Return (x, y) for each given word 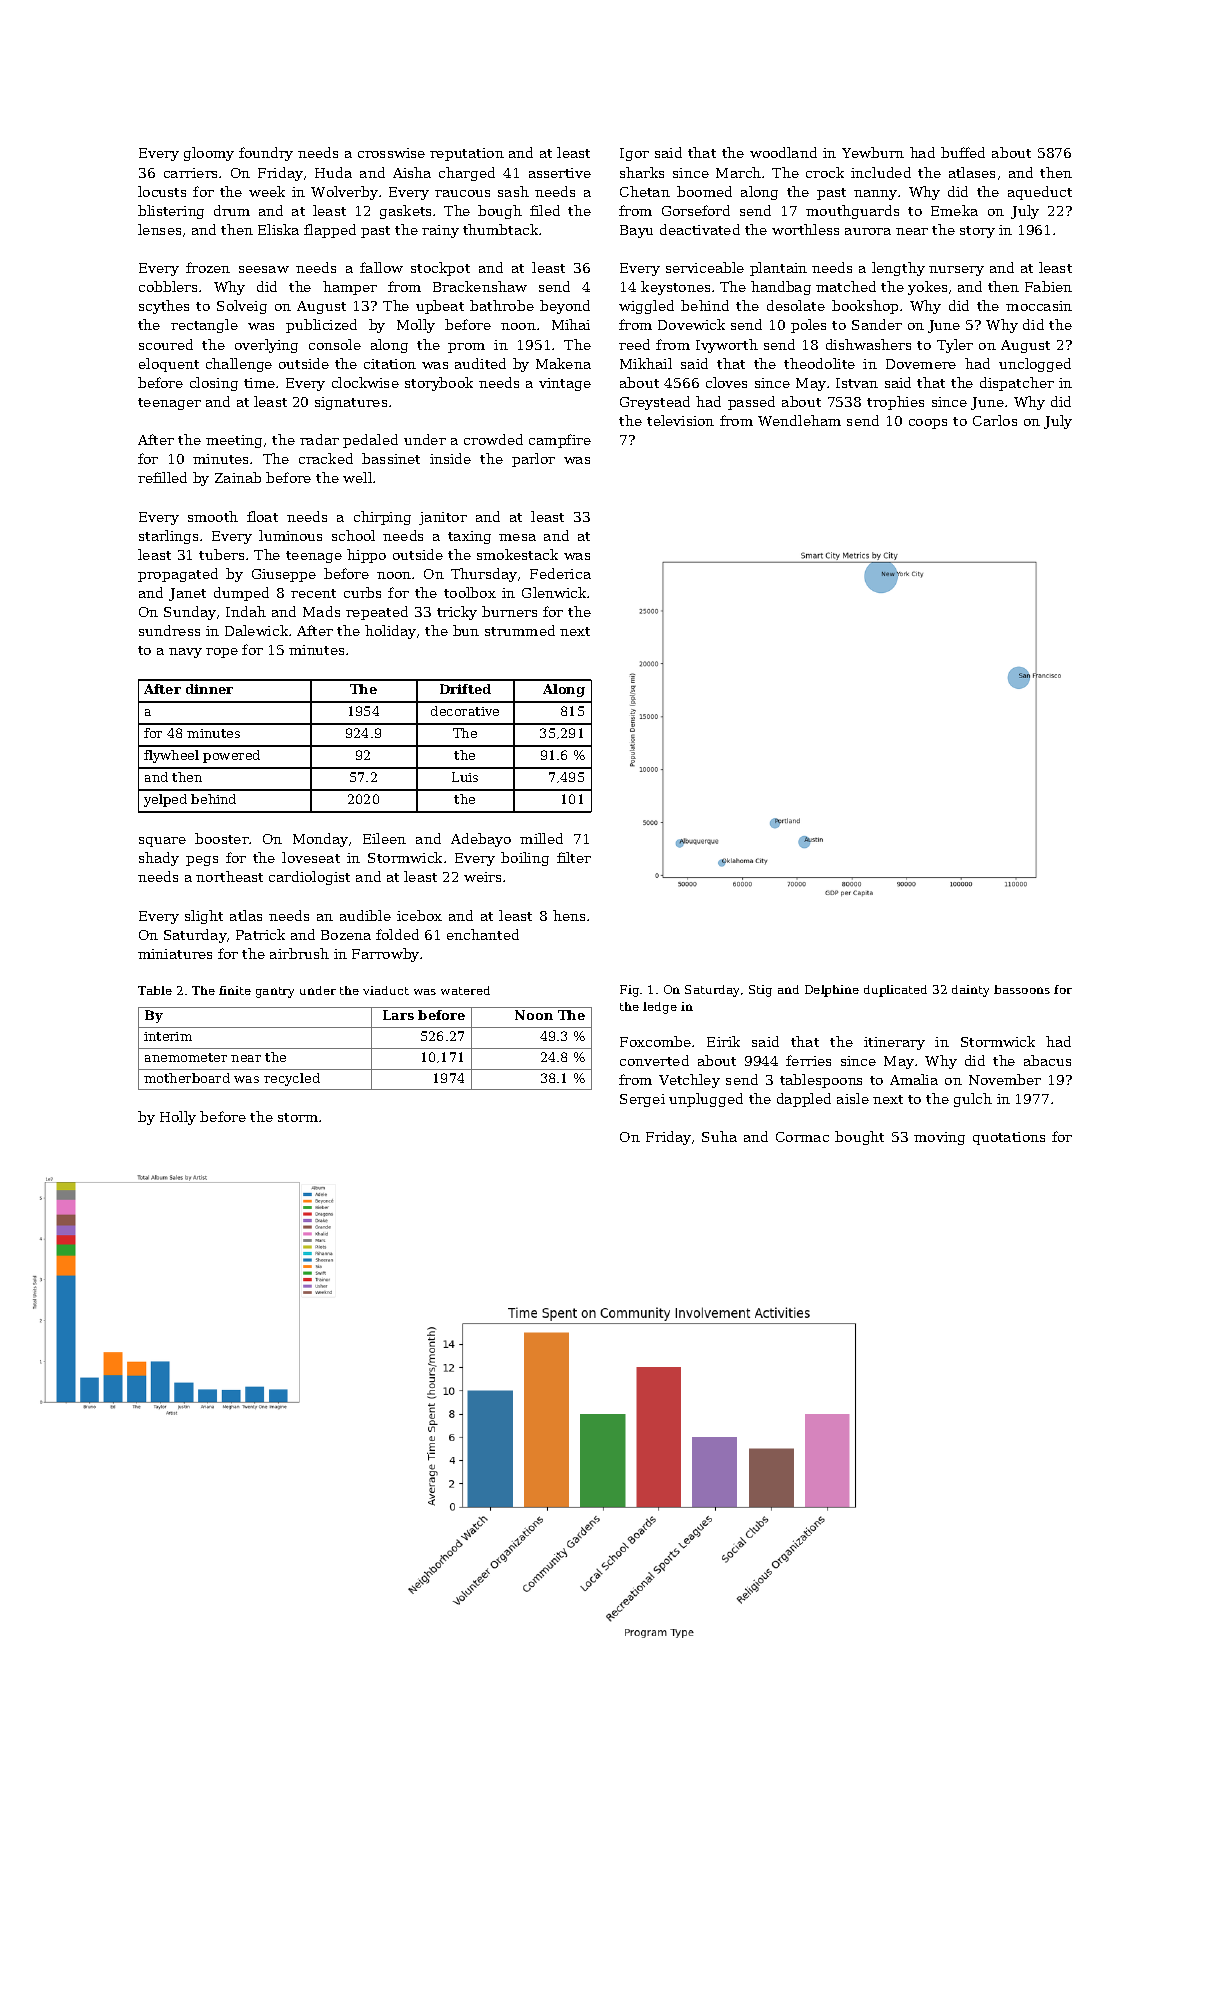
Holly (178, 1118)
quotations (1009, 1138)
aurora (868, 231)
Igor (634, 154)
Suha (719, 1136)
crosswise (391, 153)
